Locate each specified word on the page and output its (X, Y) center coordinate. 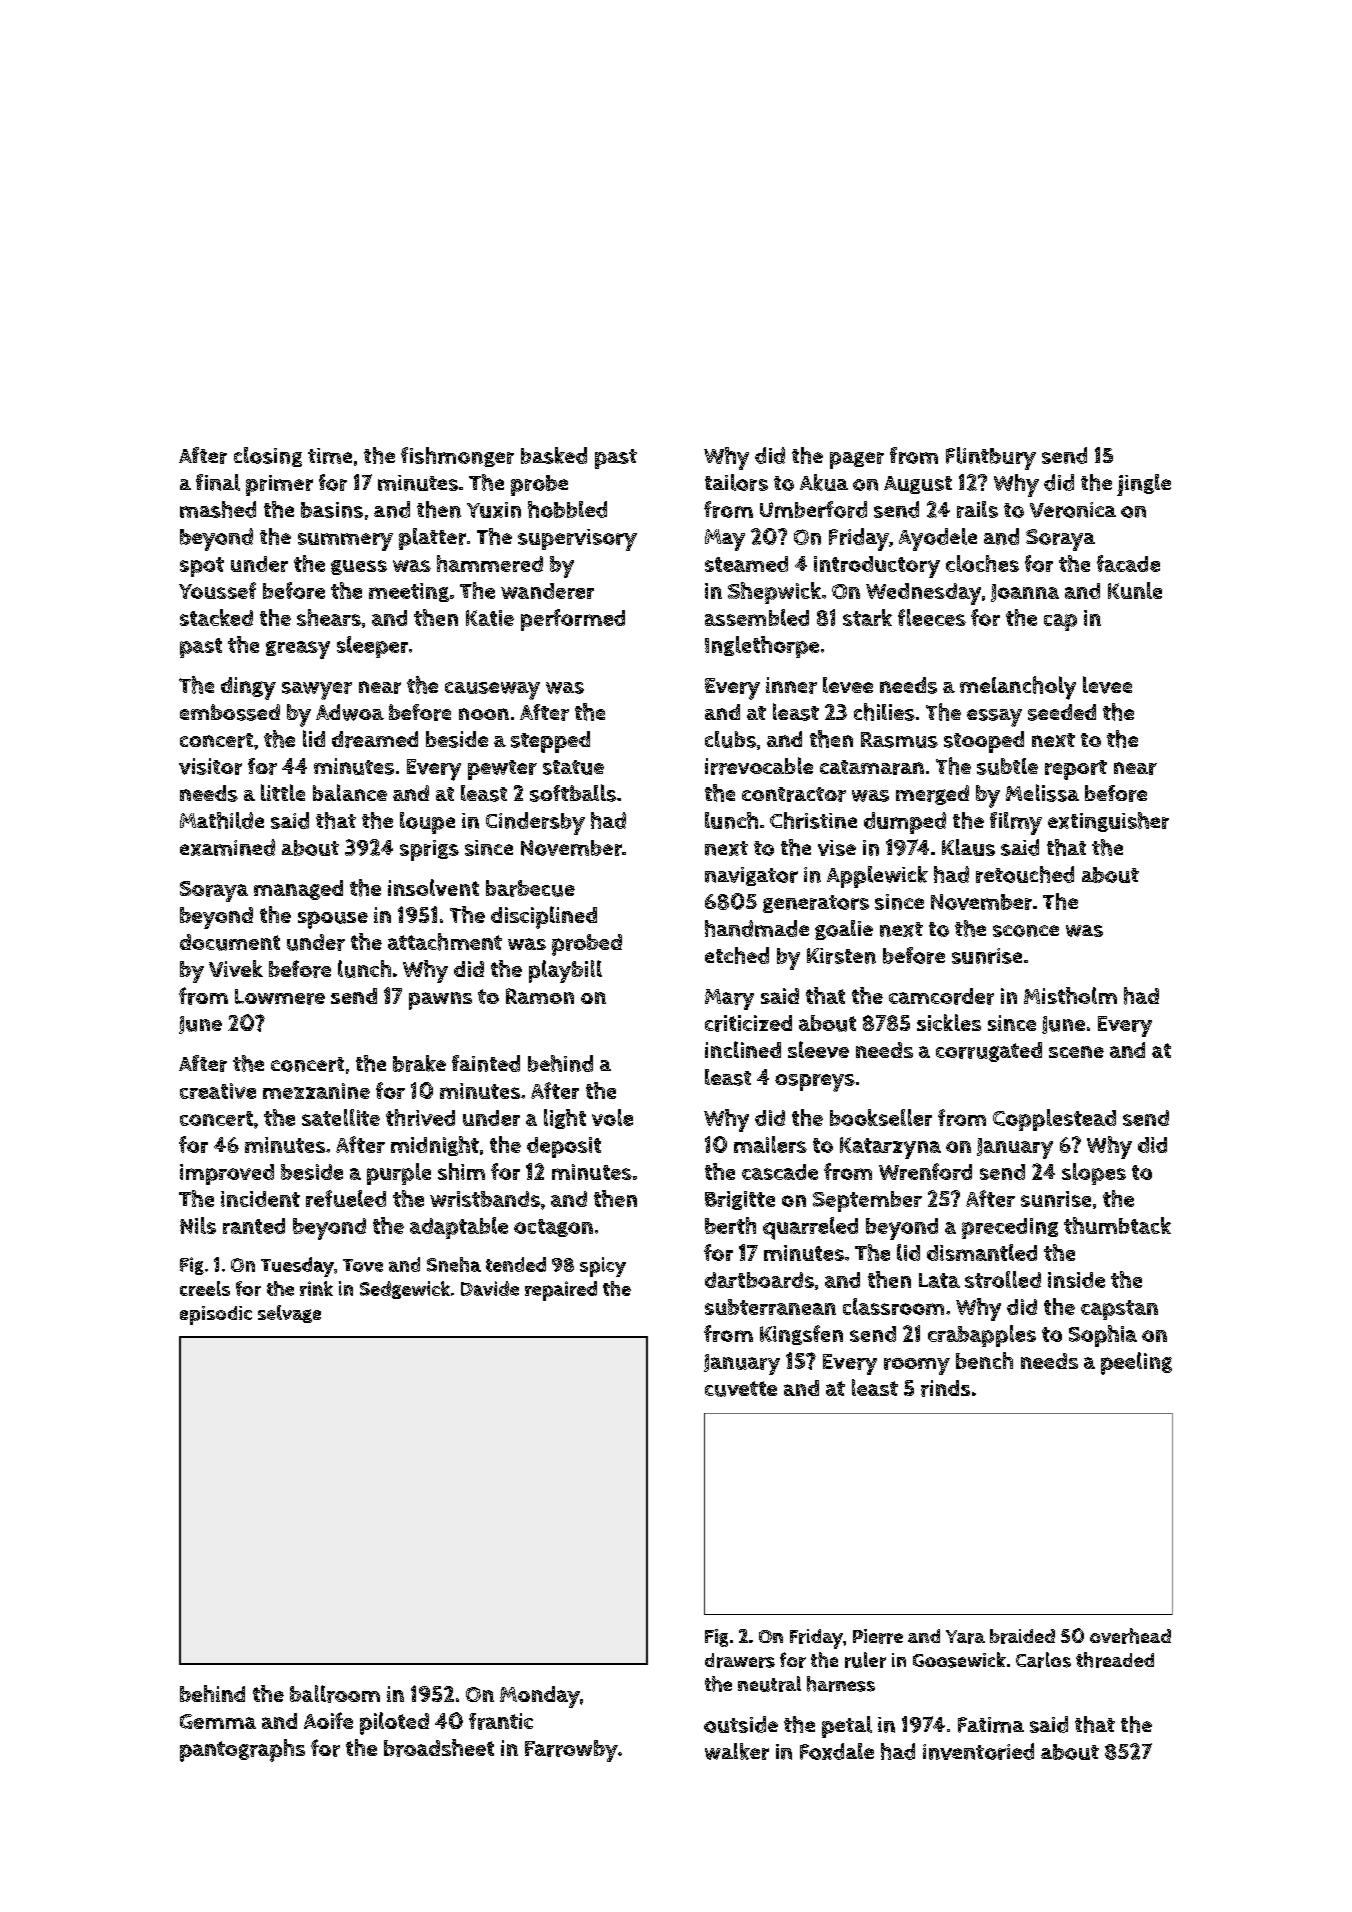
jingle (1144, 485)
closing (268, 457)
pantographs (242, 1750)
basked (554, 455)
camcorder (941, 996)
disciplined (544, 917)
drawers (740, 1660)
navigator (751, 876)
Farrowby (571, 1751)
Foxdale (837, 1751)
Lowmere (280, 997)
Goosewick (959, 1660)
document (230, 942)
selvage (289, 1314)
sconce (1026, 931)
